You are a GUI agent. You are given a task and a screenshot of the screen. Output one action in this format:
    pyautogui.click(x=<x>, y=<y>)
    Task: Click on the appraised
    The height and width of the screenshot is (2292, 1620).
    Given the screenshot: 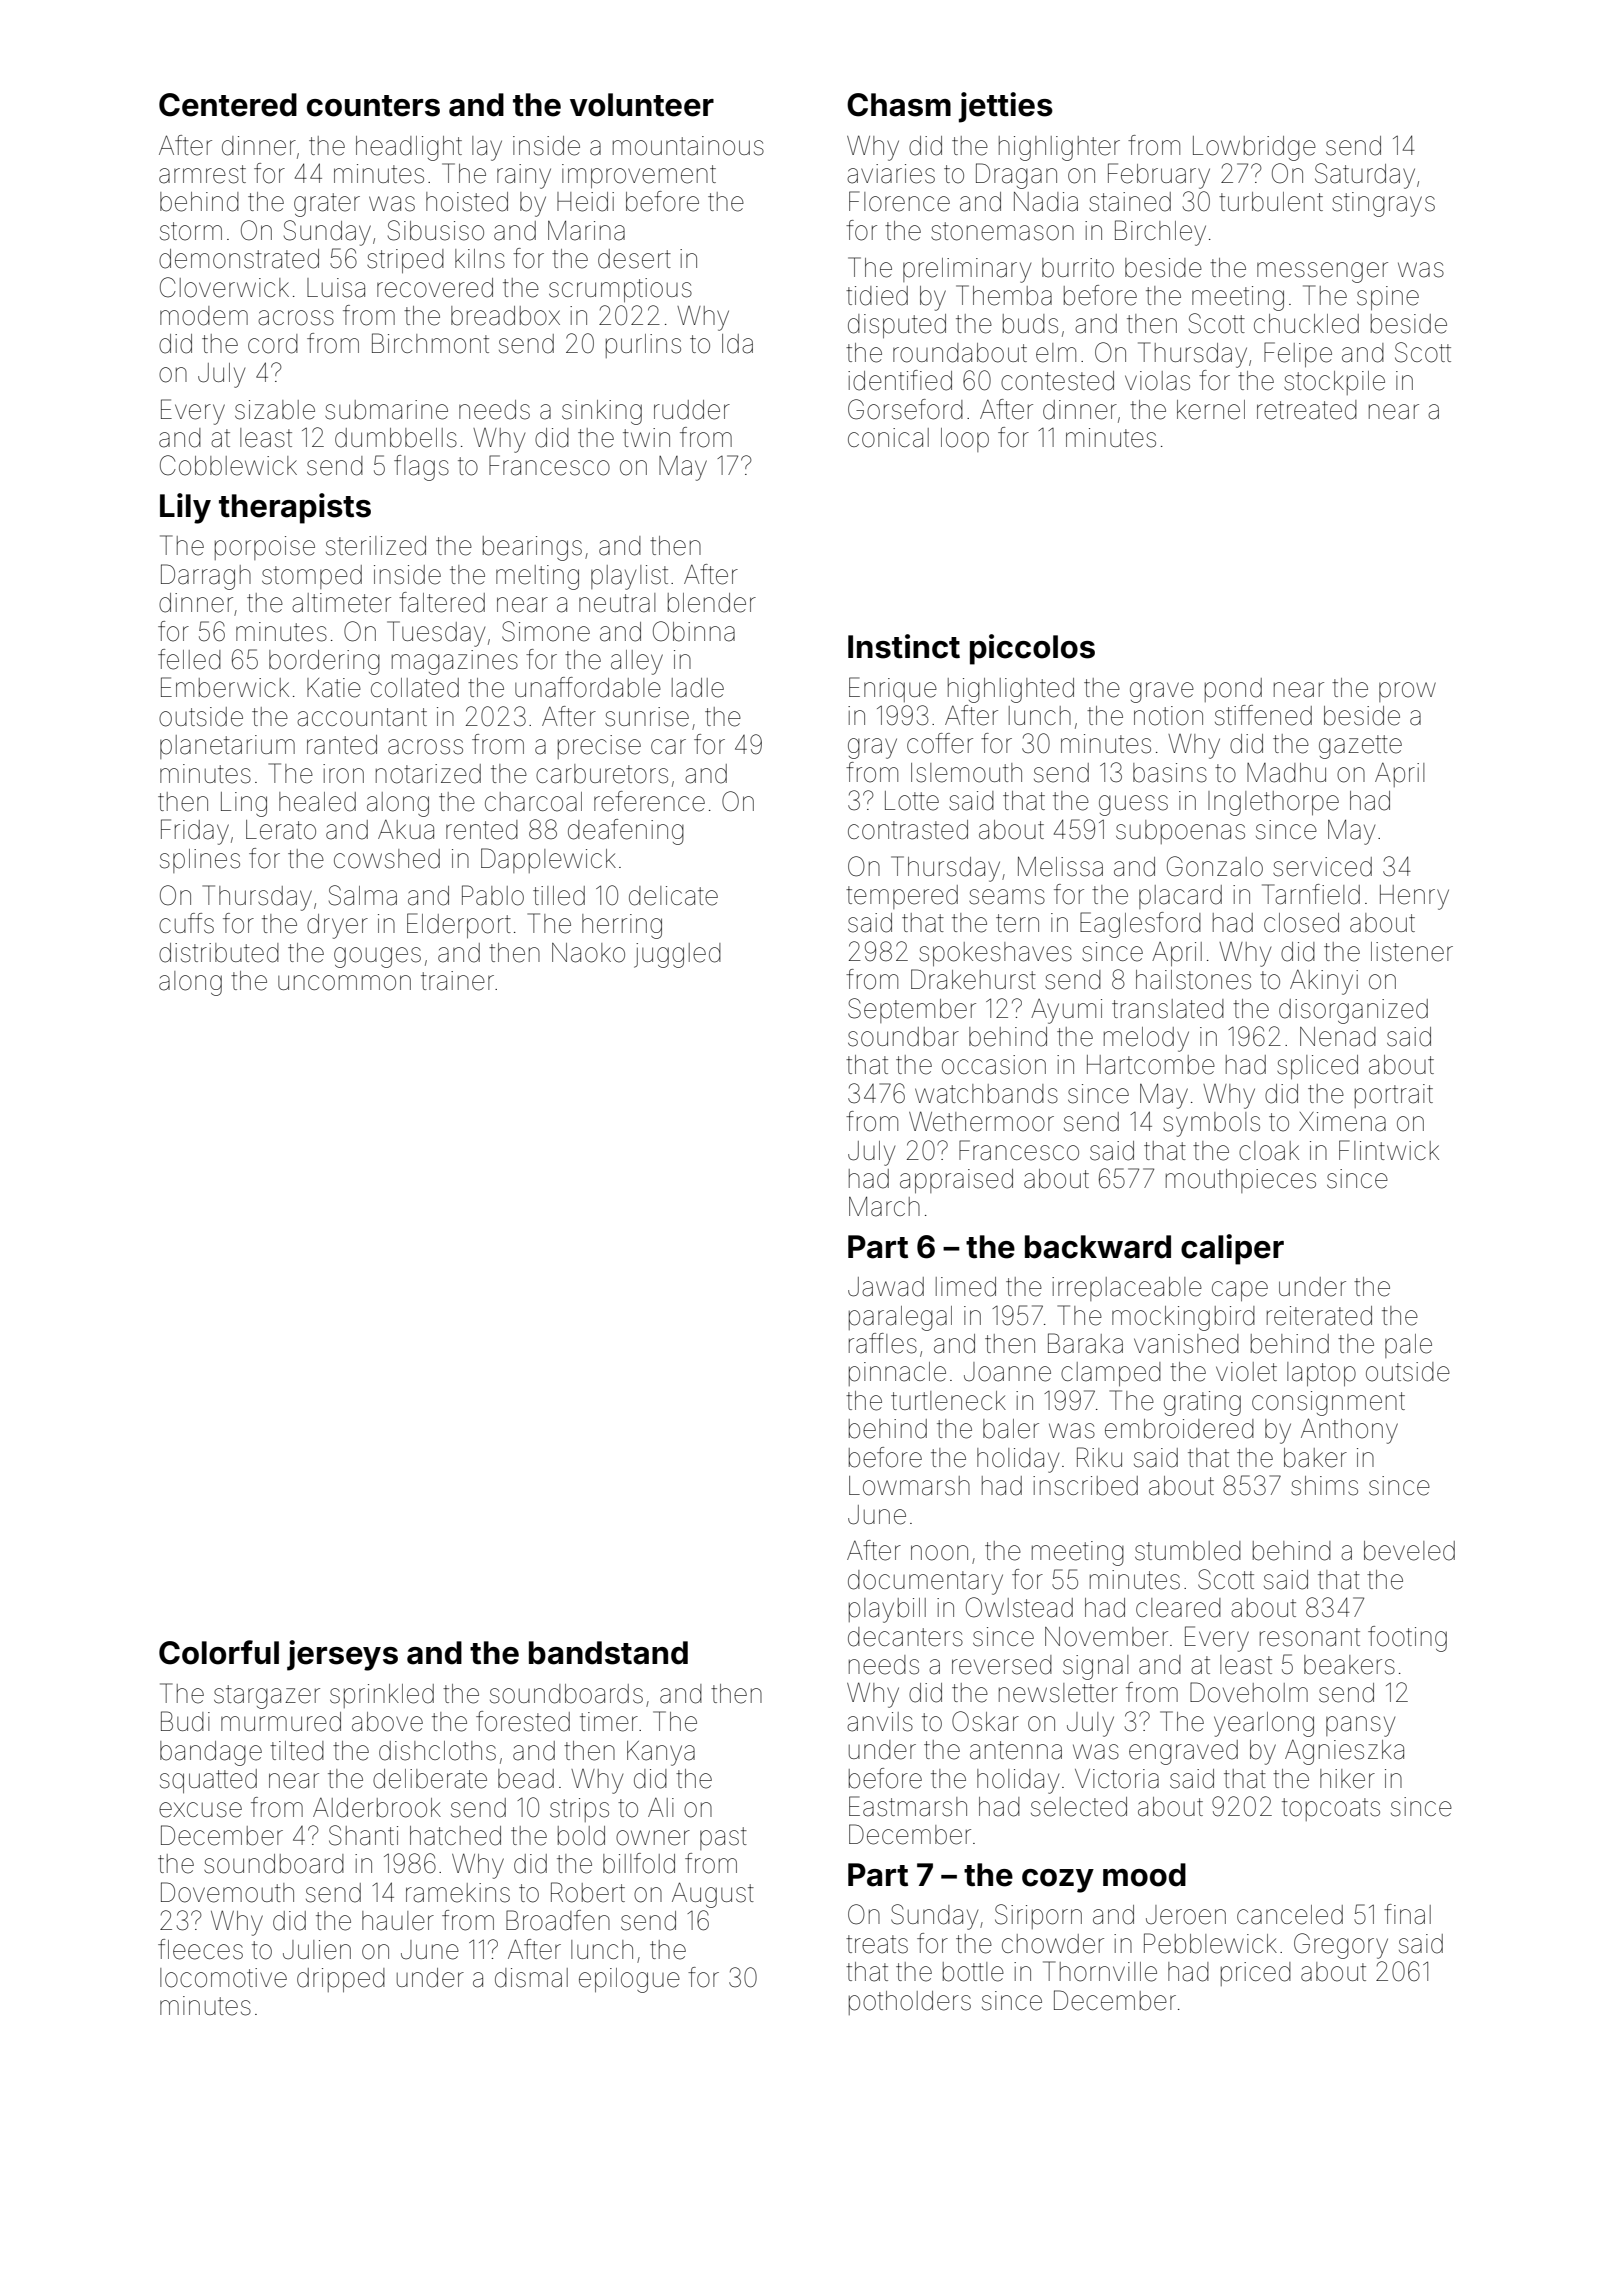 What is the action you would take?
    pyautogui.click(x=956, y=1181)
